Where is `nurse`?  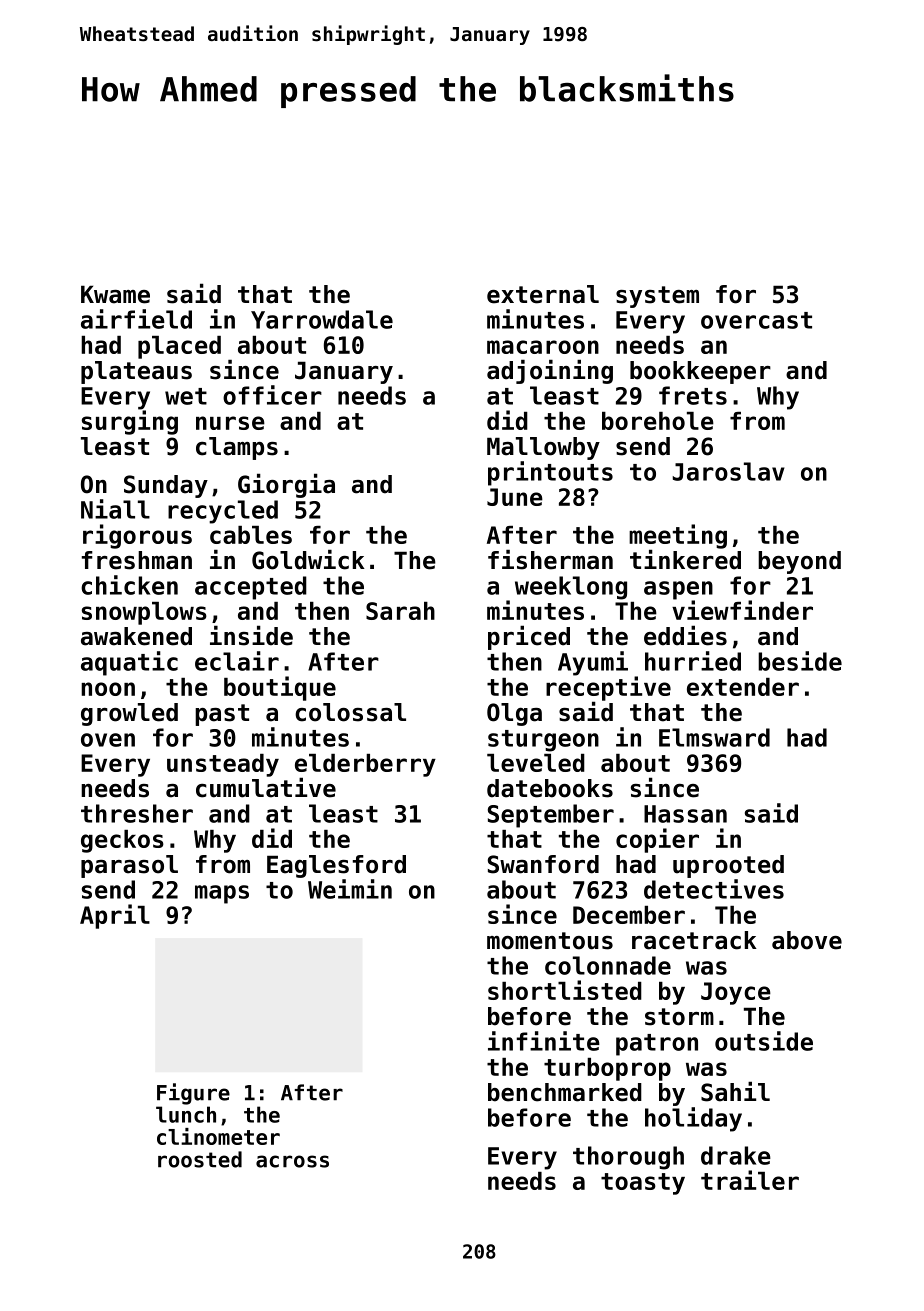
nurse is located at coordinates (230, 423).
